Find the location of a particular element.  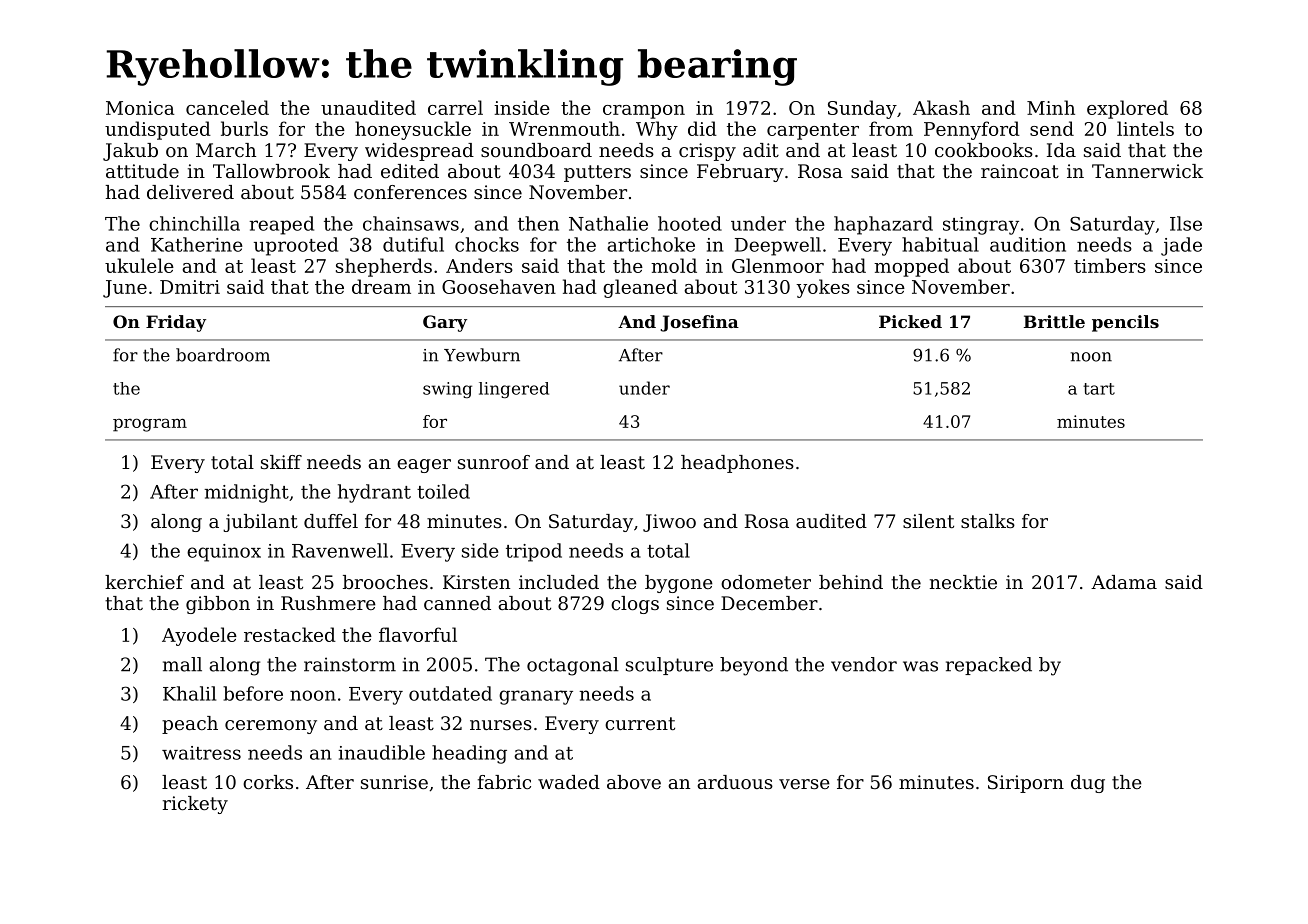

clogs is located at coordinates (635, 605).
